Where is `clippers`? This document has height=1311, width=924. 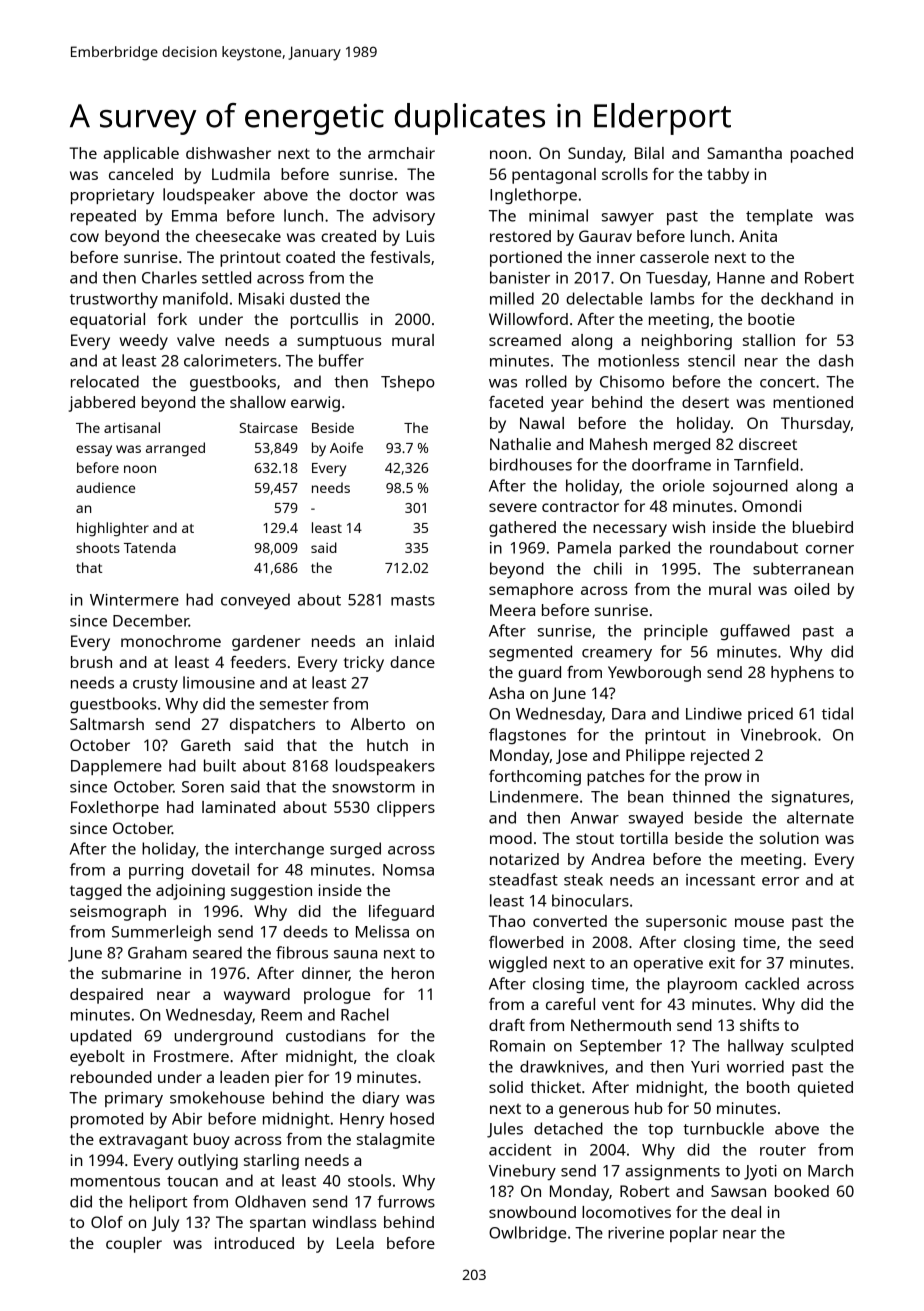
clippers is located at coordinates (406, 809).
